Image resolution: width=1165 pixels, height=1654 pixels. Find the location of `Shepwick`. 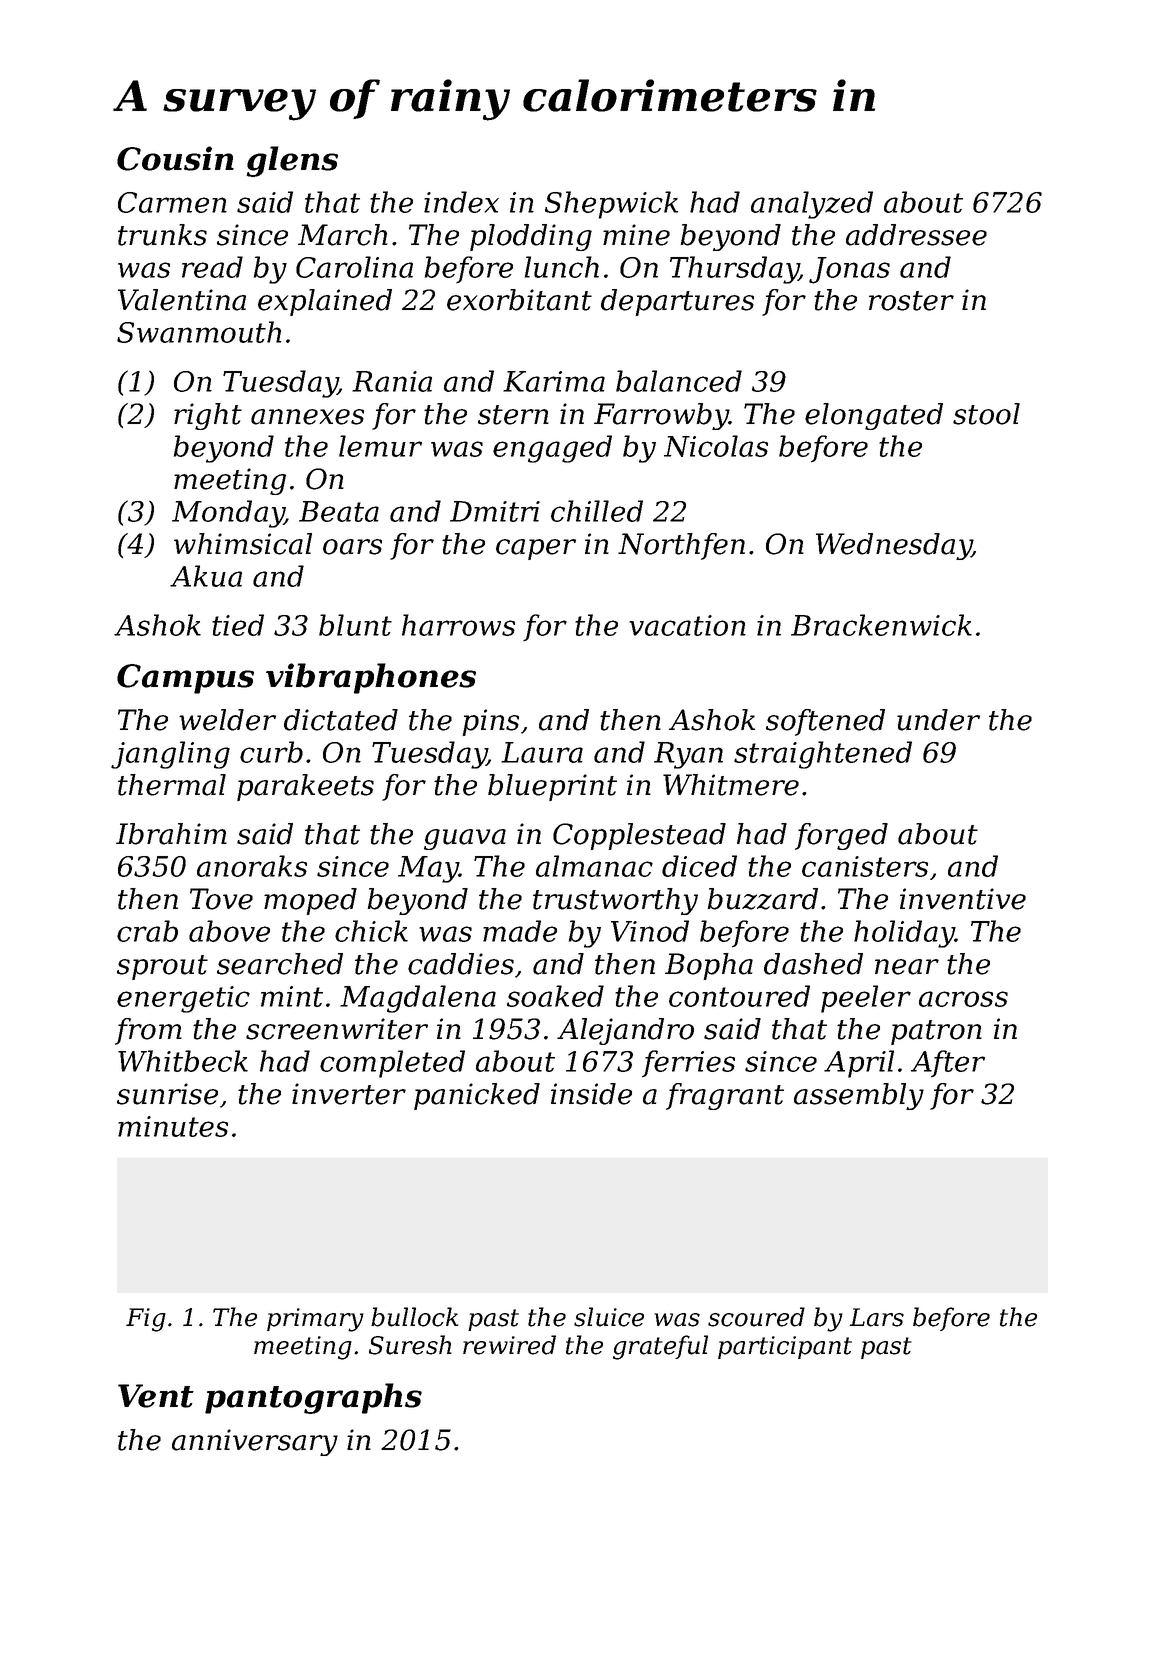

Shepwick is located at coordinates (611, 205).
